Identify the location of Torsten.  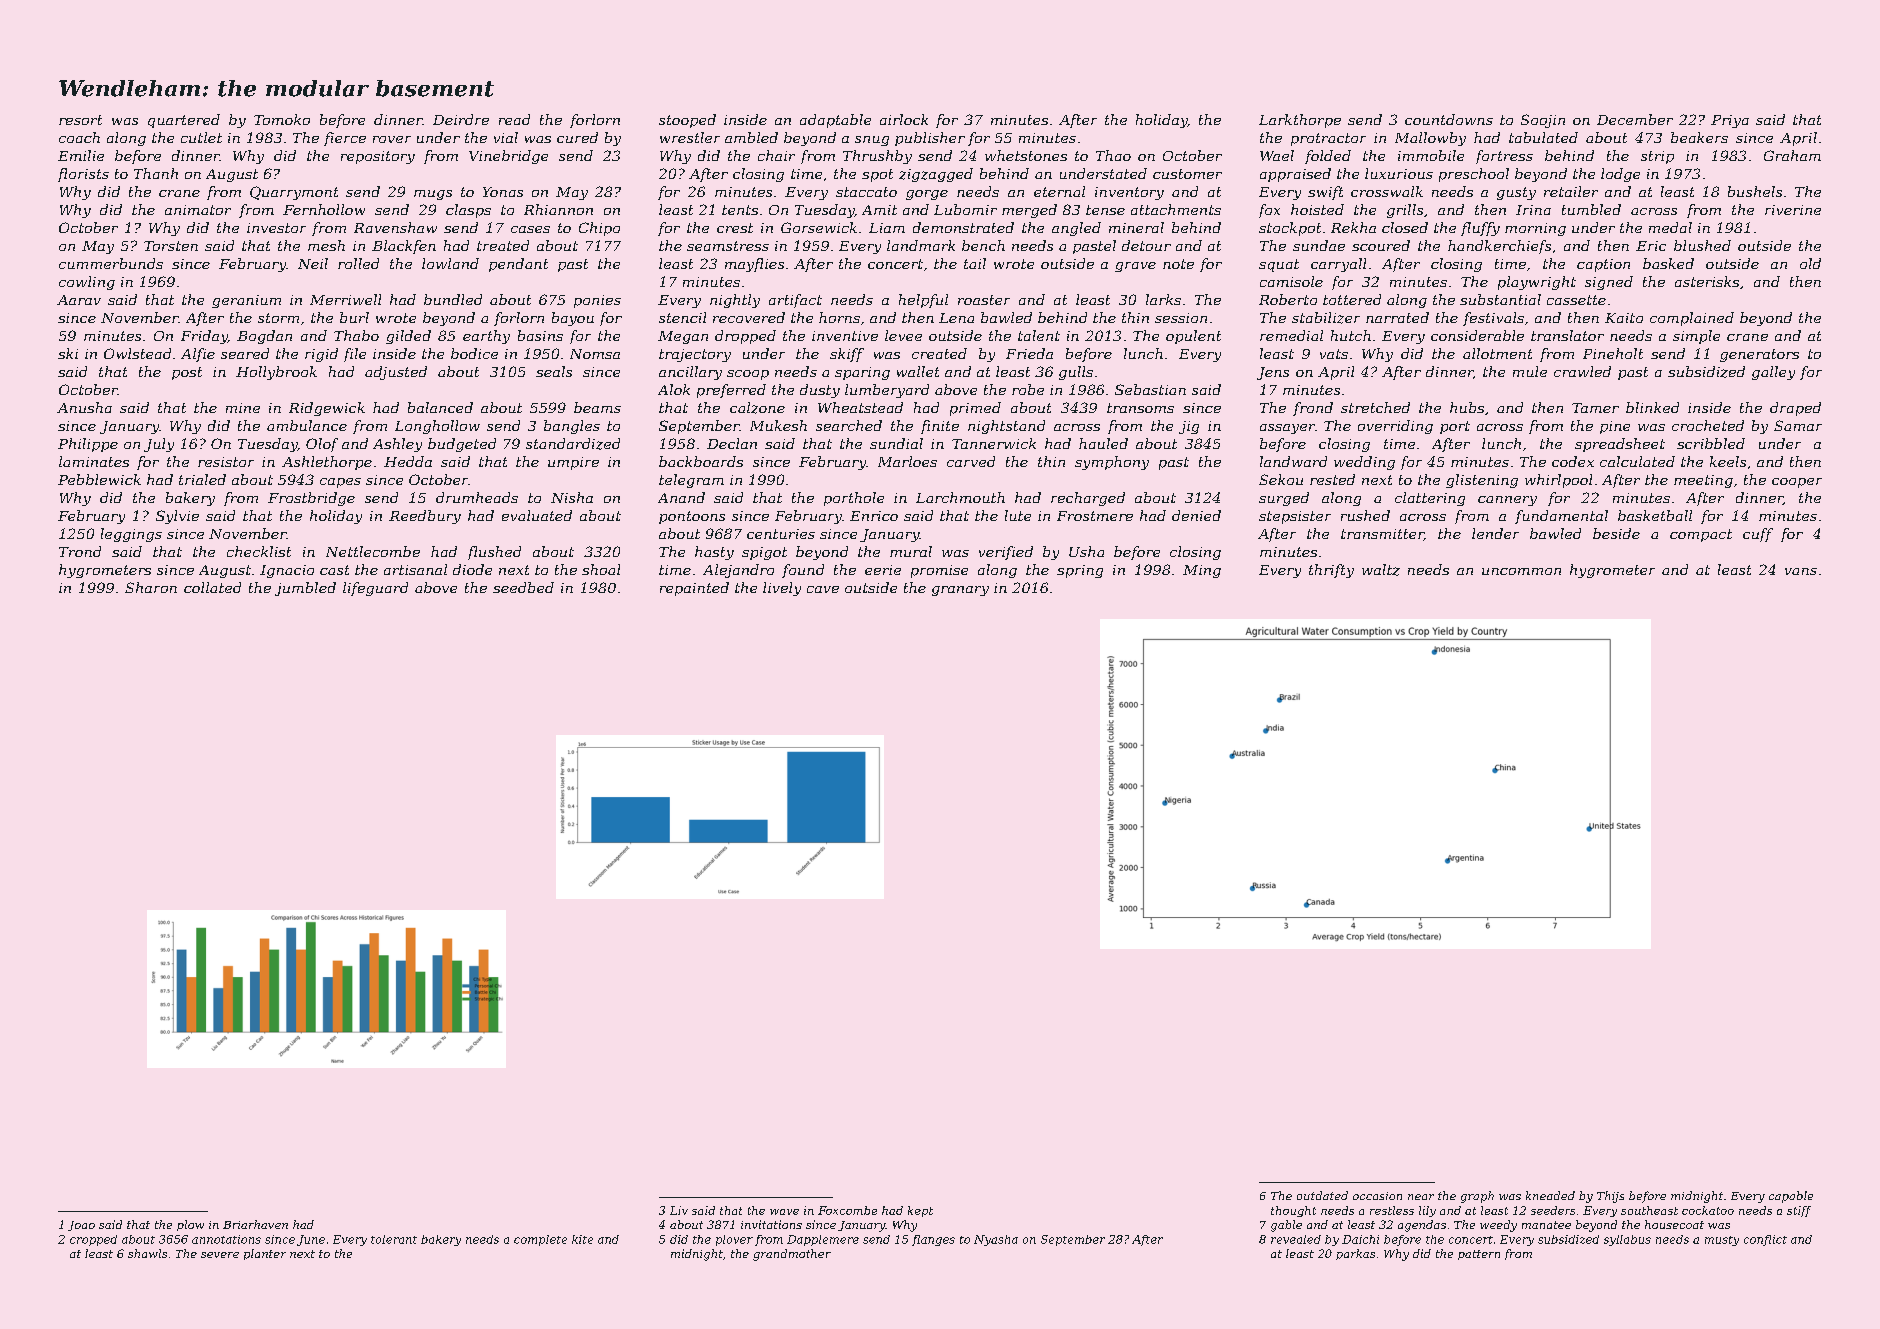
(171, 246).
